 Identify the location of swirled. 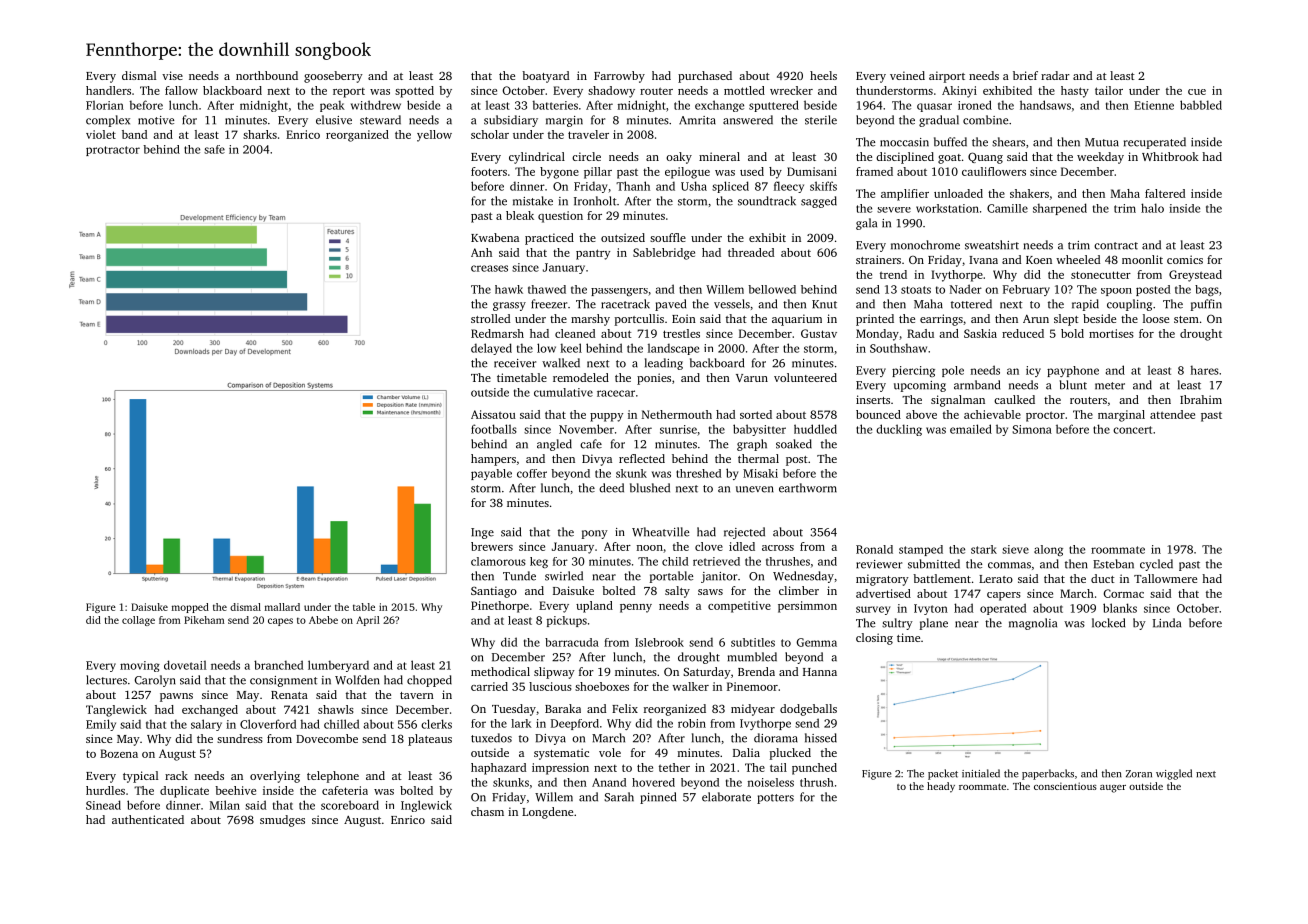
(564, 576).
